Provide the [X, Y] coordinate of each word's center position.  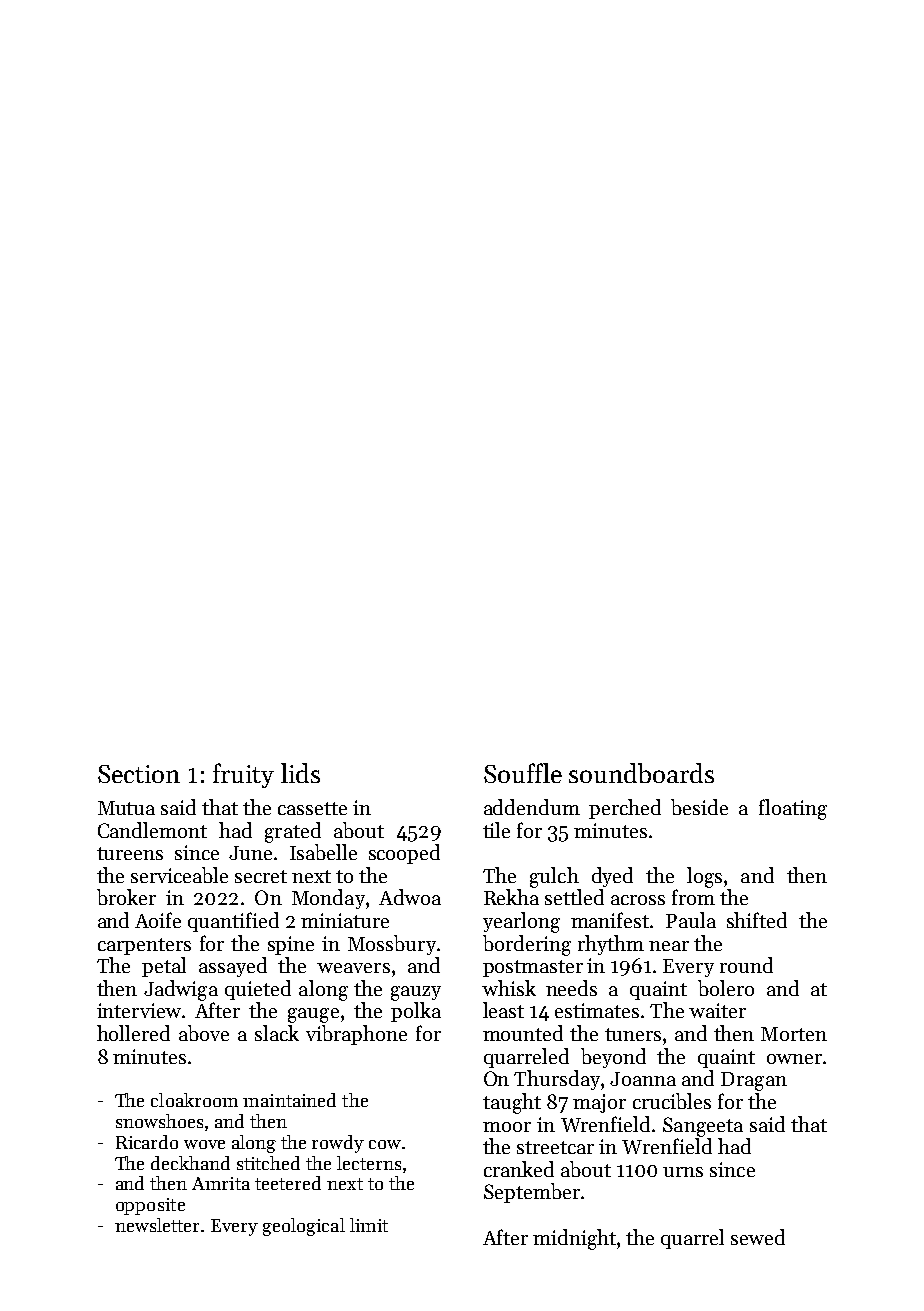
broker [126, 897]
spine [291, 945]
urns [683, 1172]
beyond [613, 1058]
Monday [328, 899]
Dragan [754, 1081]
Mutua [126, 808]
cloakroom [194, 1100]
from [693, 897]
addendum [532, 807]
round [746, 965]
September [532, 1193]
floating [793, 809]
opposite [150, 1206]
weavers [353, 968]
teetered [288, 1183]
